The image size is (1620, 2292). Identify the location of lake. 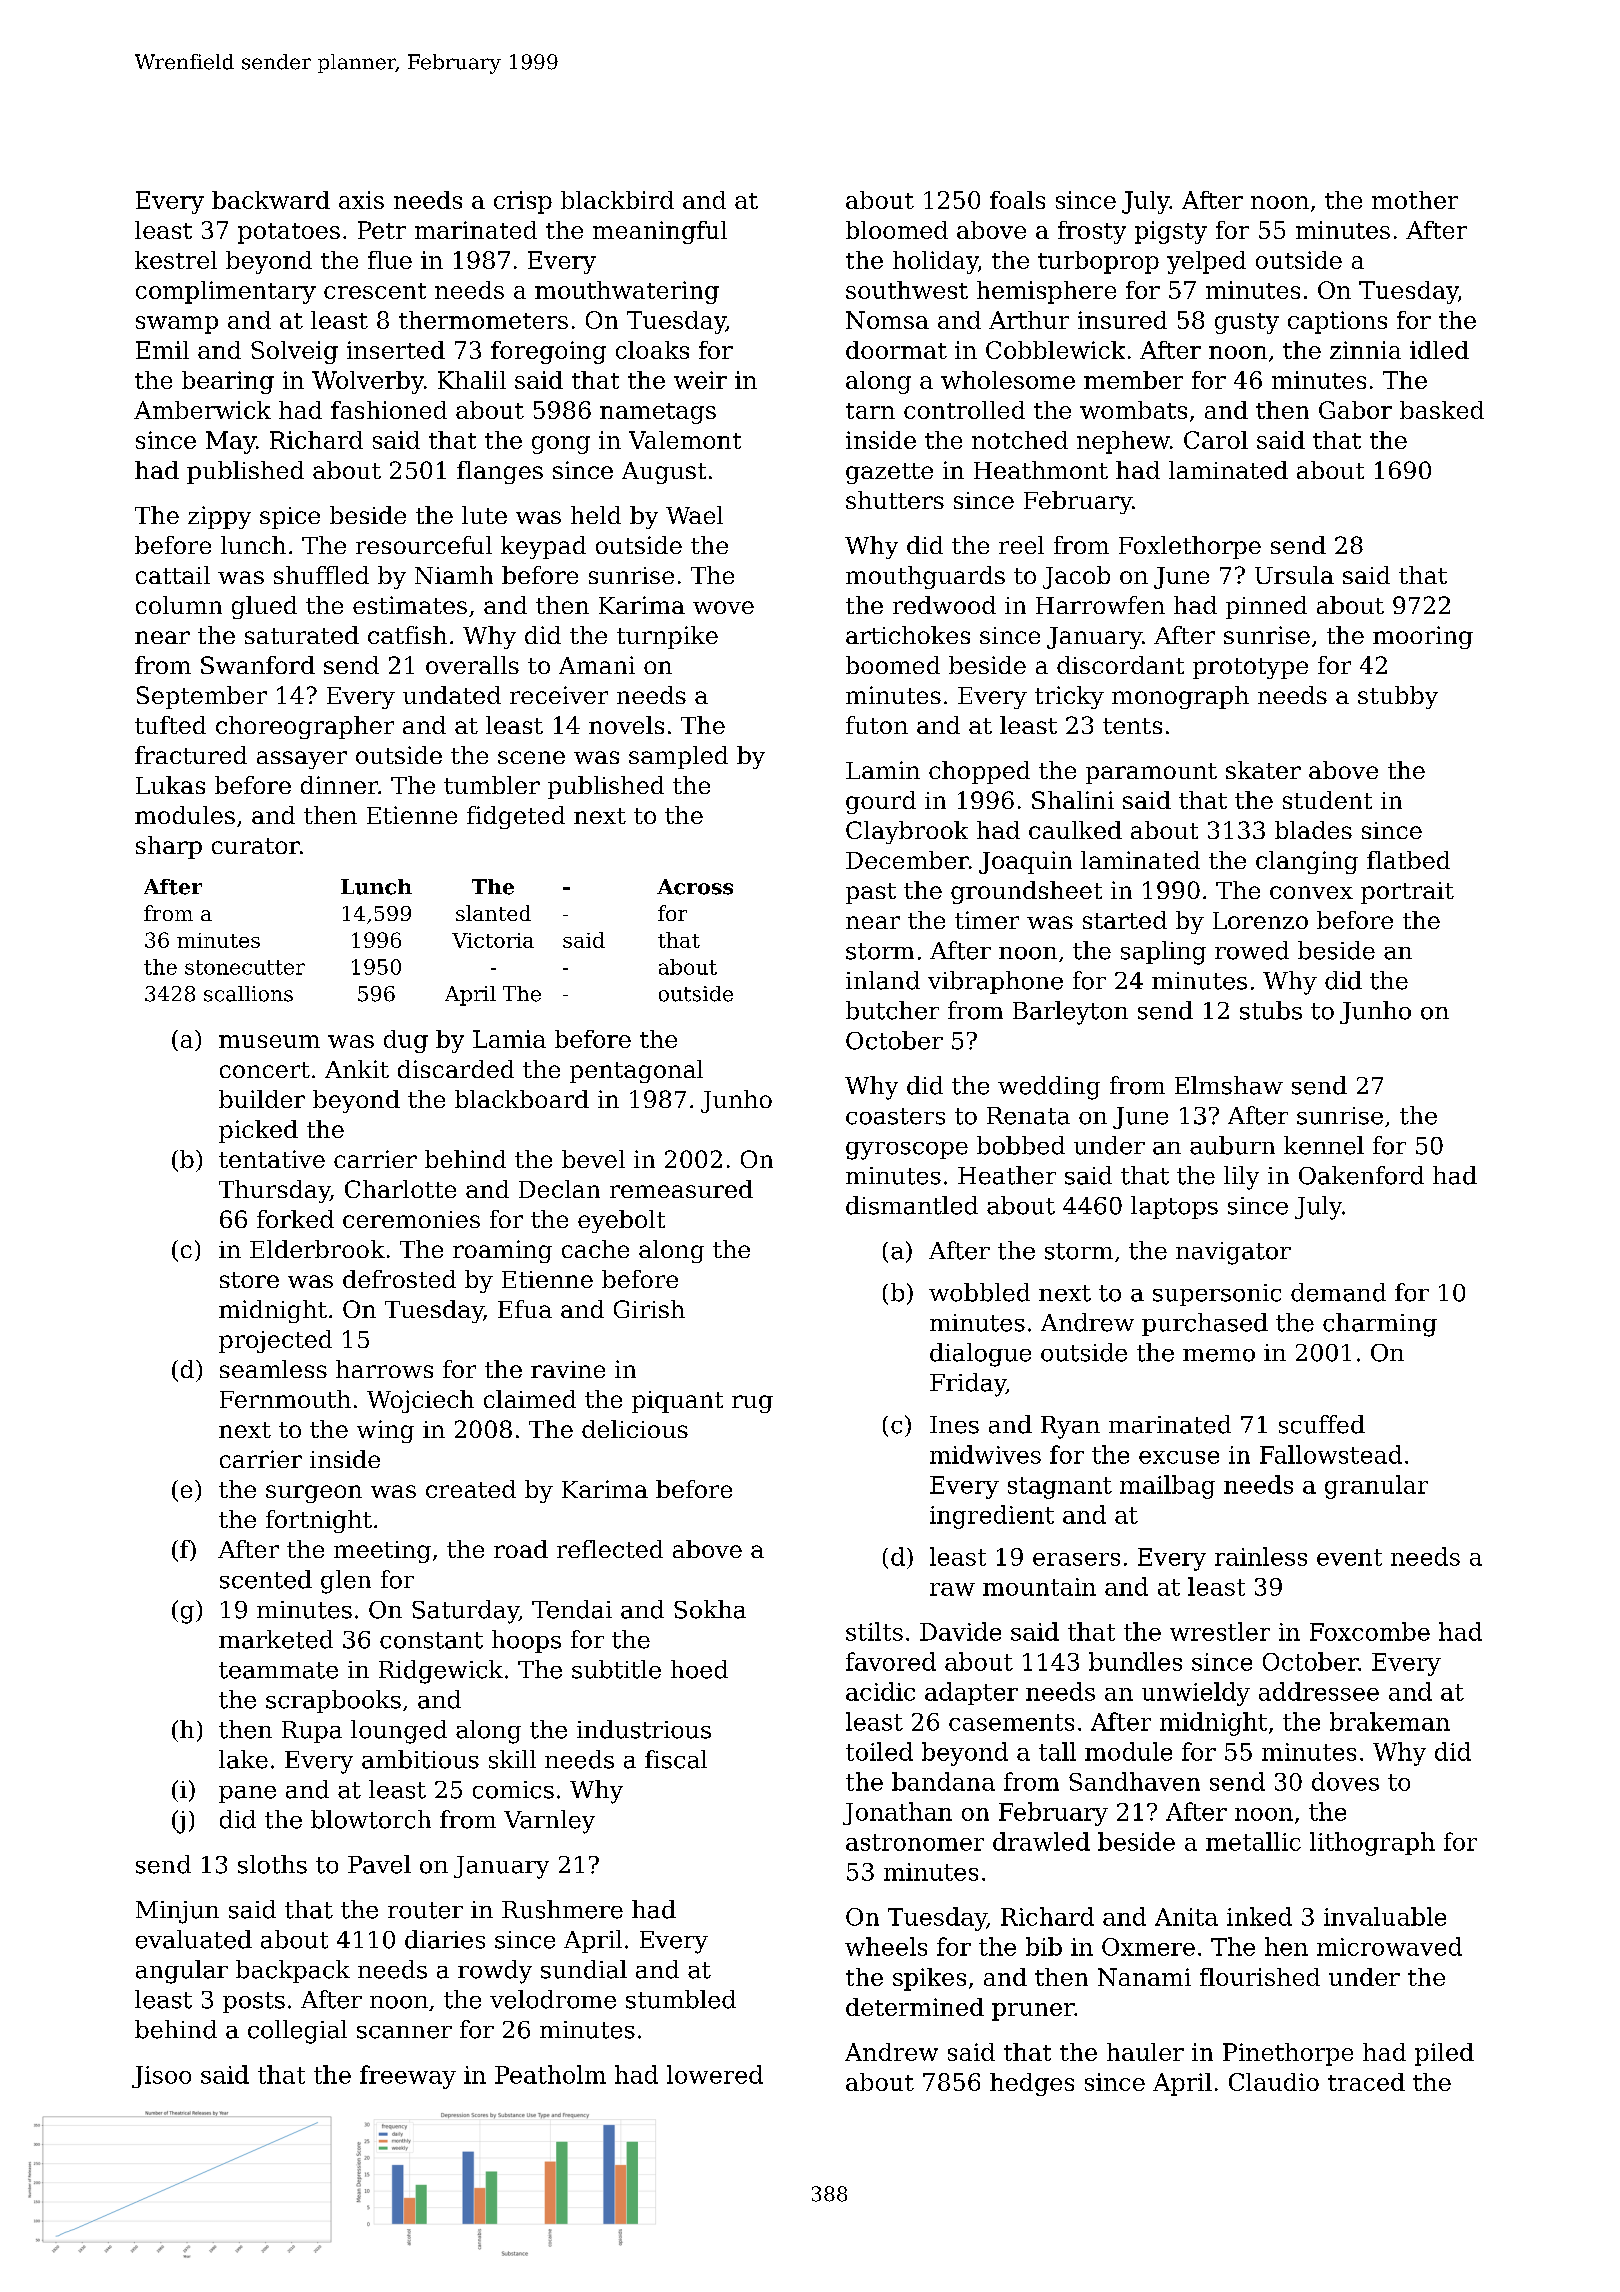
(243, 1759).
